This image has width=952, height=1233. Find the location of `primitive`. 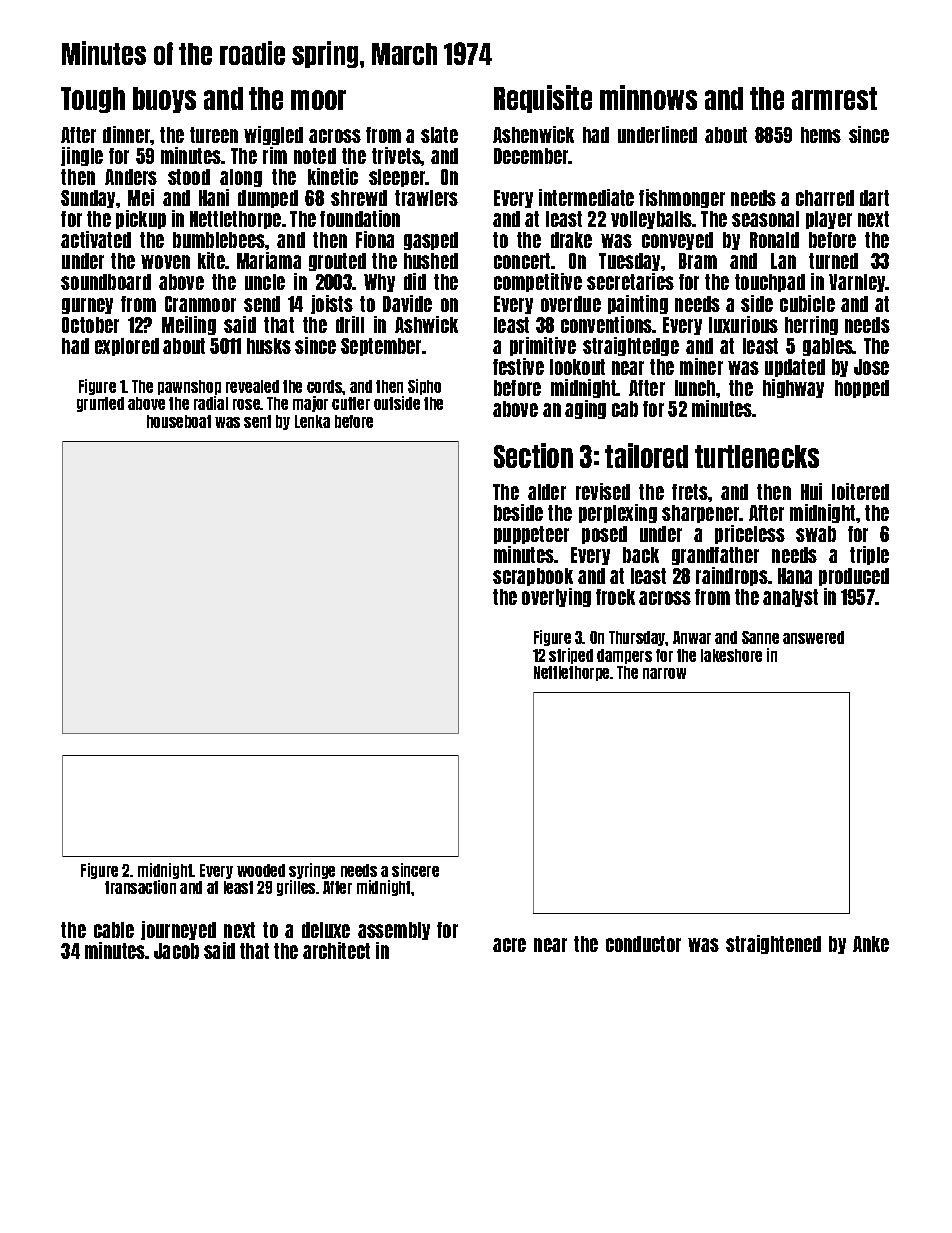

primitive is located at coordinates (543, 346).
